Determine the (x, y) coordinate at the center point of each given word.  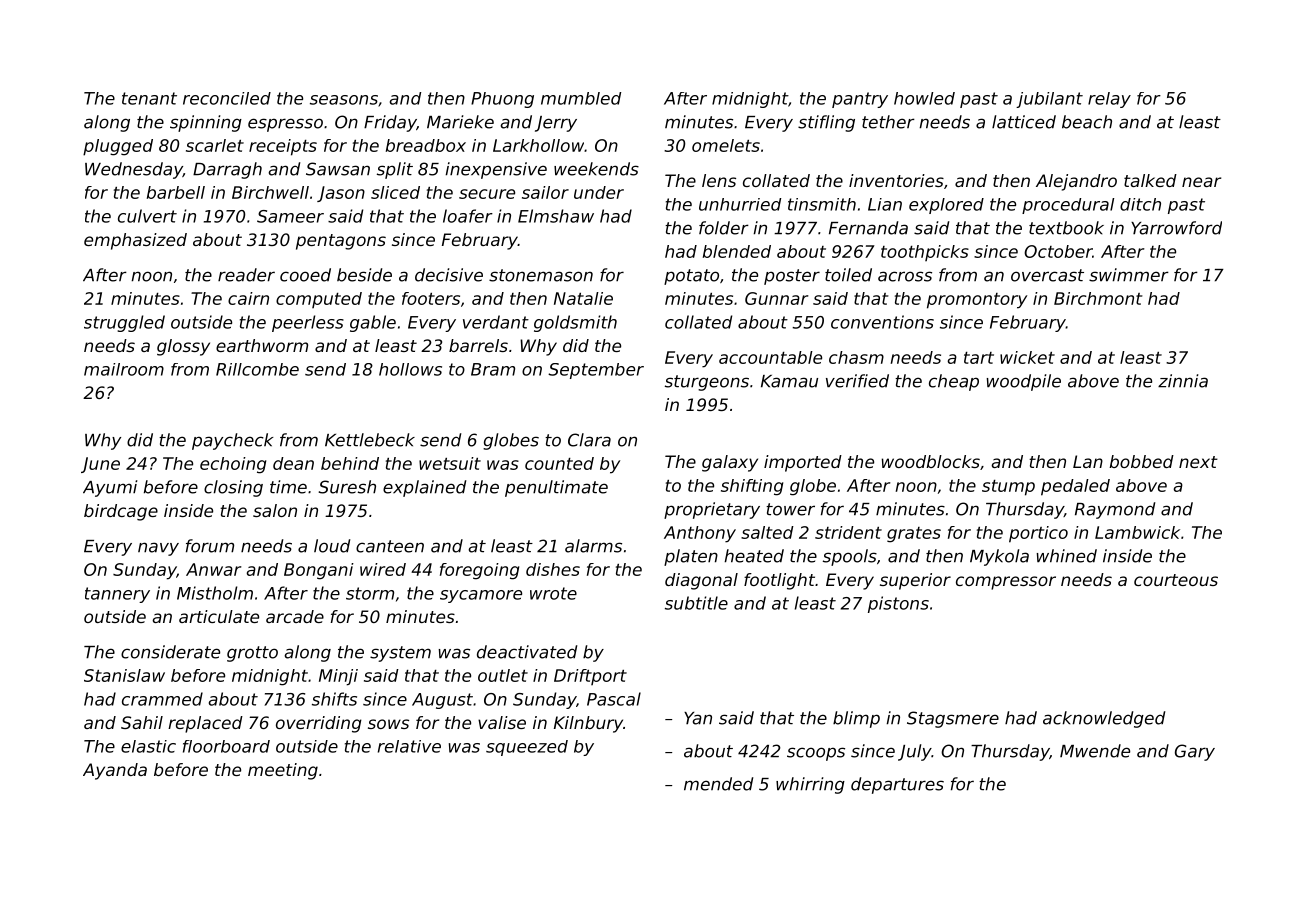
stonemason (541, 275)
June (100, 465)
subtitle (696, 603)
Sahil (142, 722)
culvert (147, 216)
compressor (1006, 583)
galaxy (730, 463)
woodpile (1023, 382)
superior (915, 581)
